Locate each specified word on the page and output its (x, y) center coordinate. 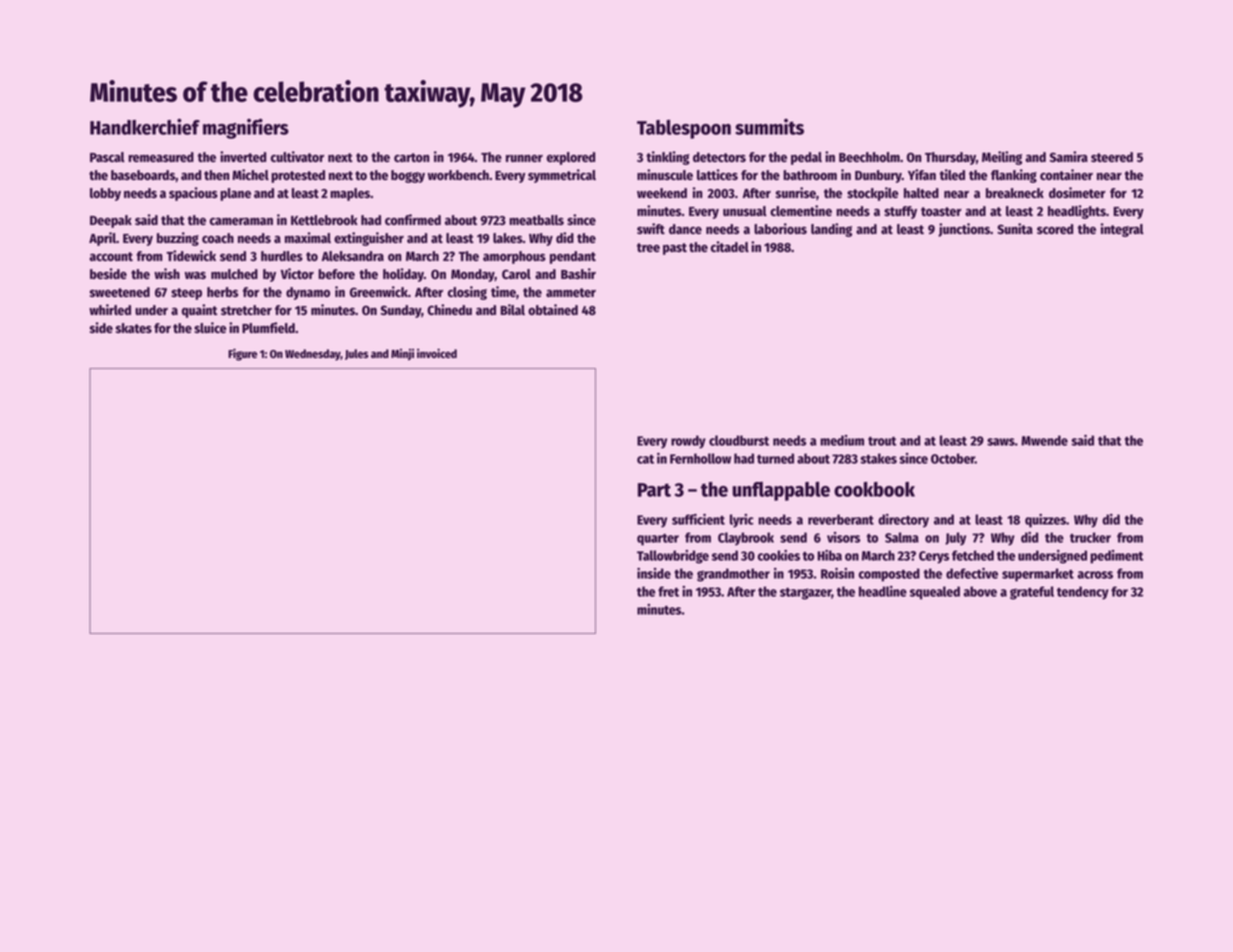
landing (831, 230)
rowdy (688, 442)
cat (645, 459)
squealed (935, 593)
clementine (801, 210)
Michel (250, 174)
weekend (662, 193)
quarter (658, 540)
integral (1122, 230)
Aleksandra (352, 256)
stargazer (806, 594)
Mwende (1044, 440)
